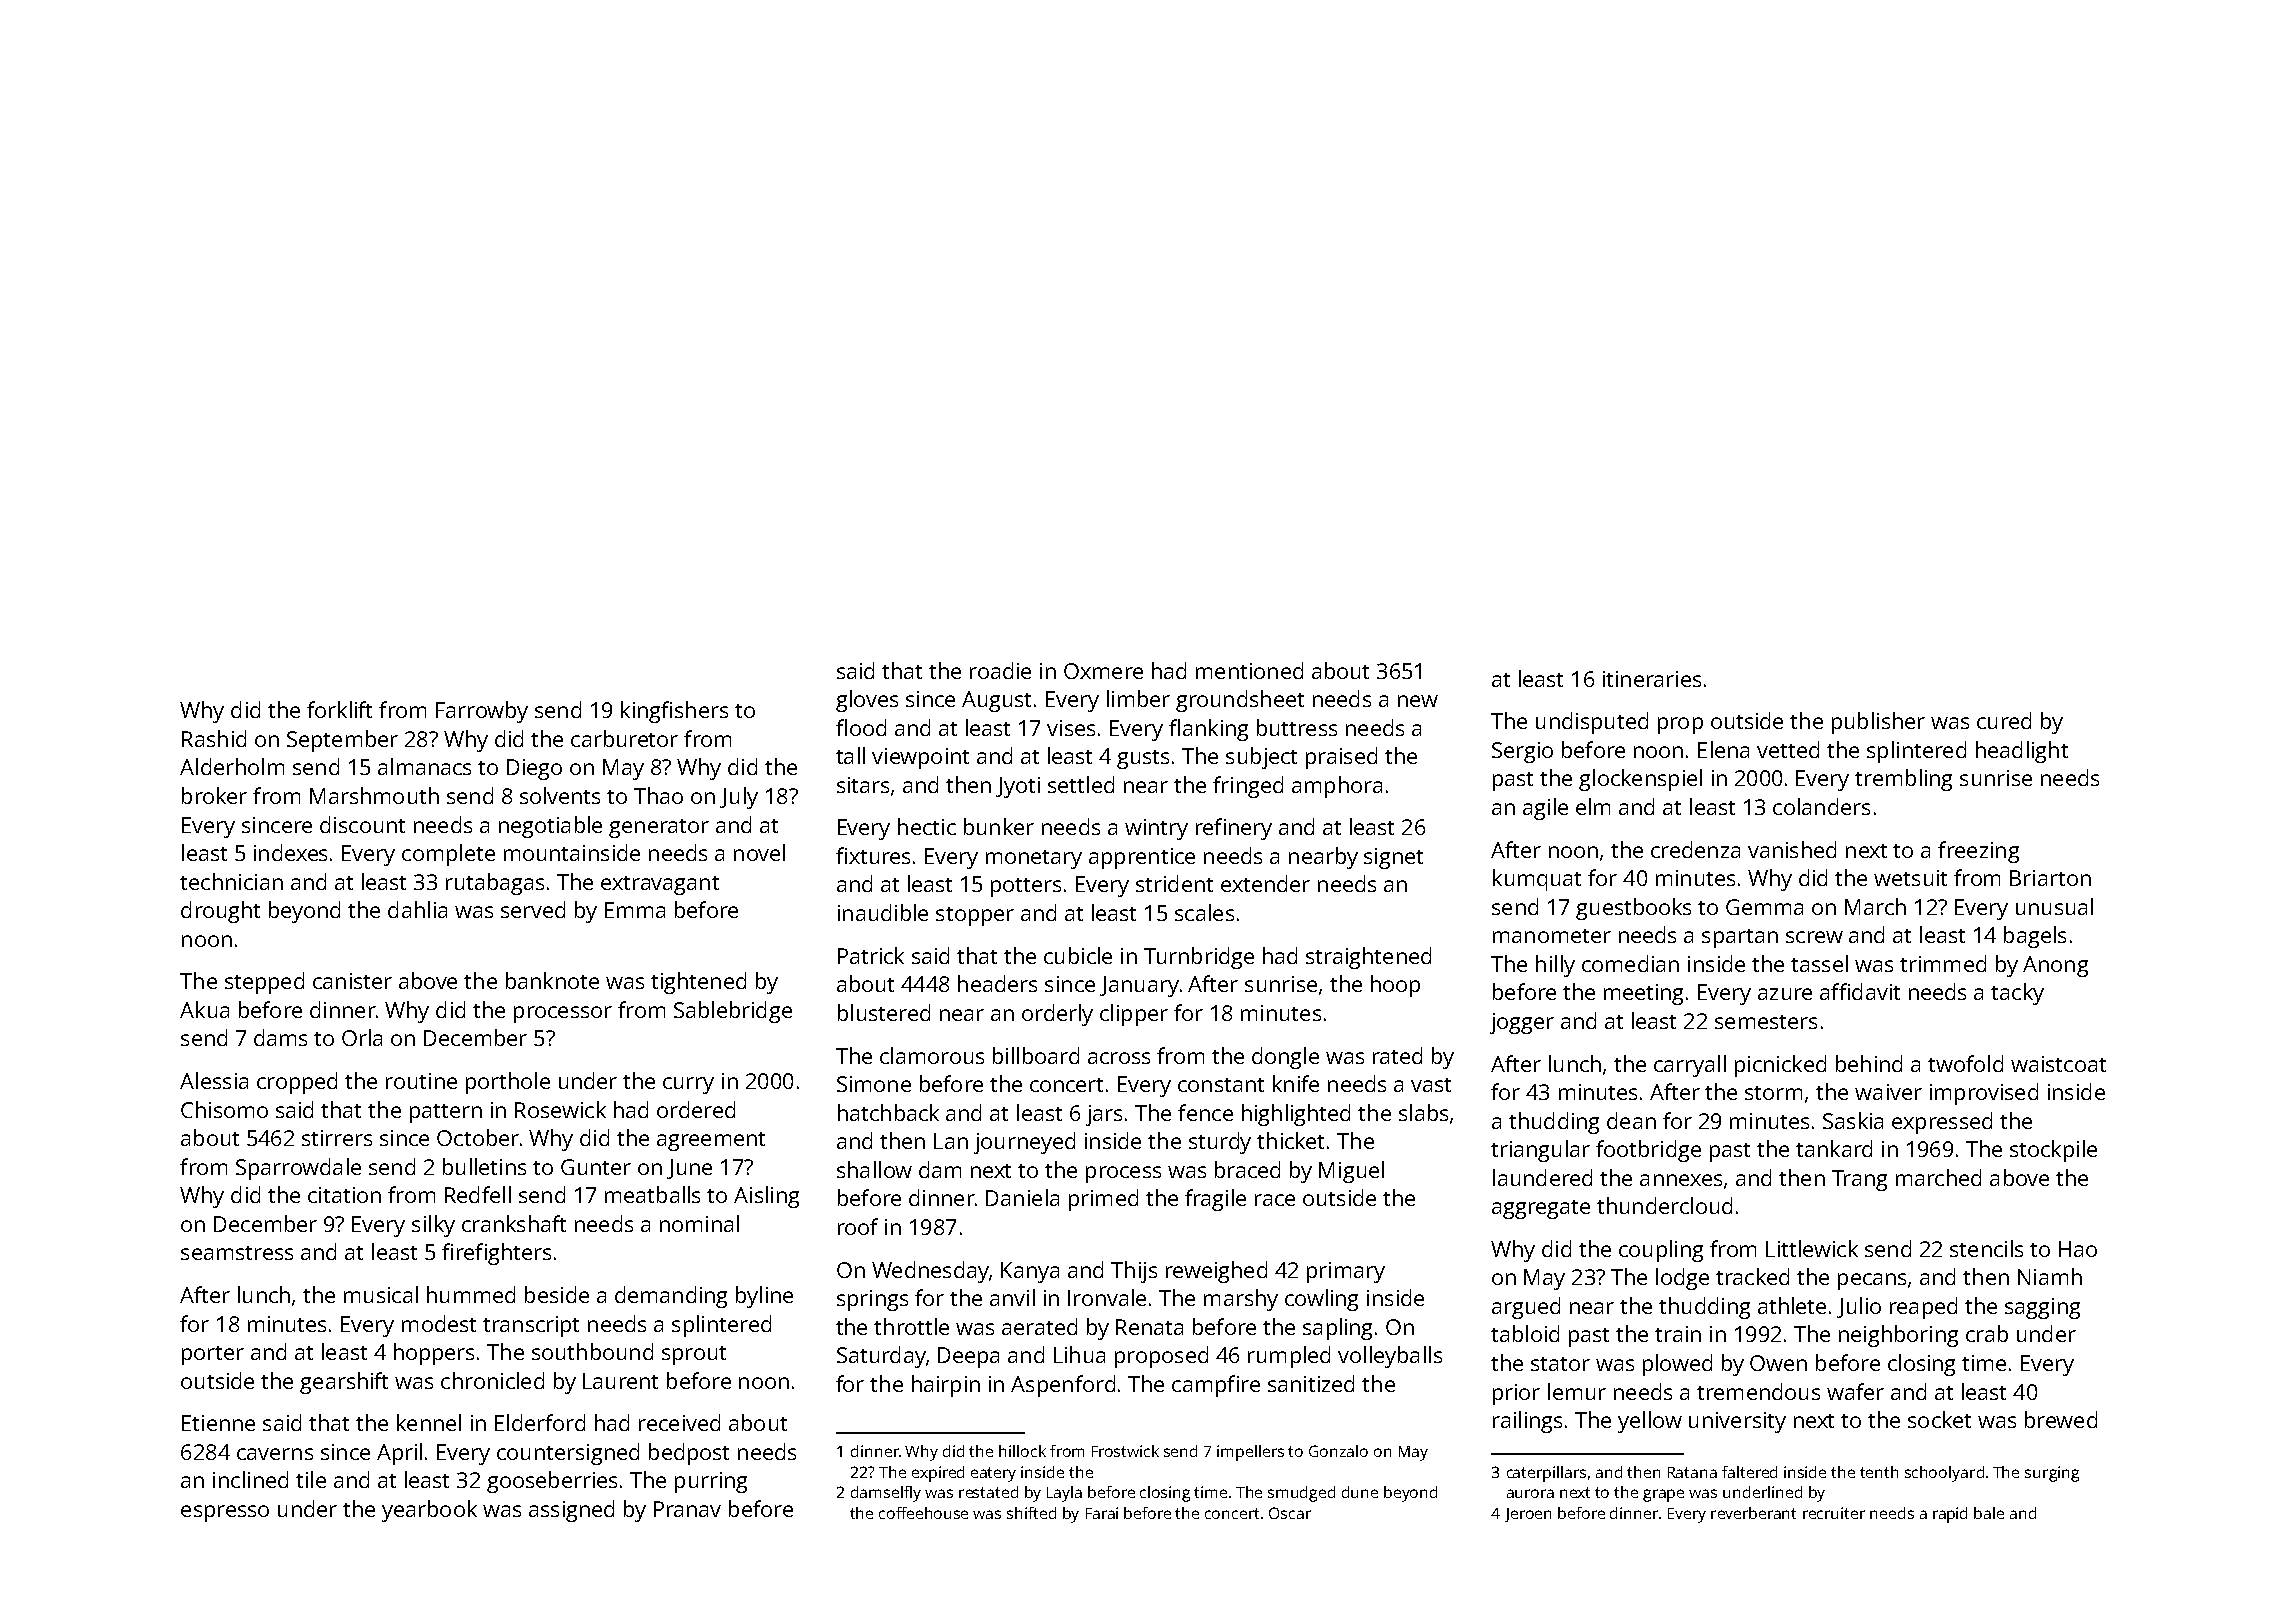  What do you see at coordinates (1814, 937) in the screenshot?
I see `screw` at bounding box center [1814, 937].
